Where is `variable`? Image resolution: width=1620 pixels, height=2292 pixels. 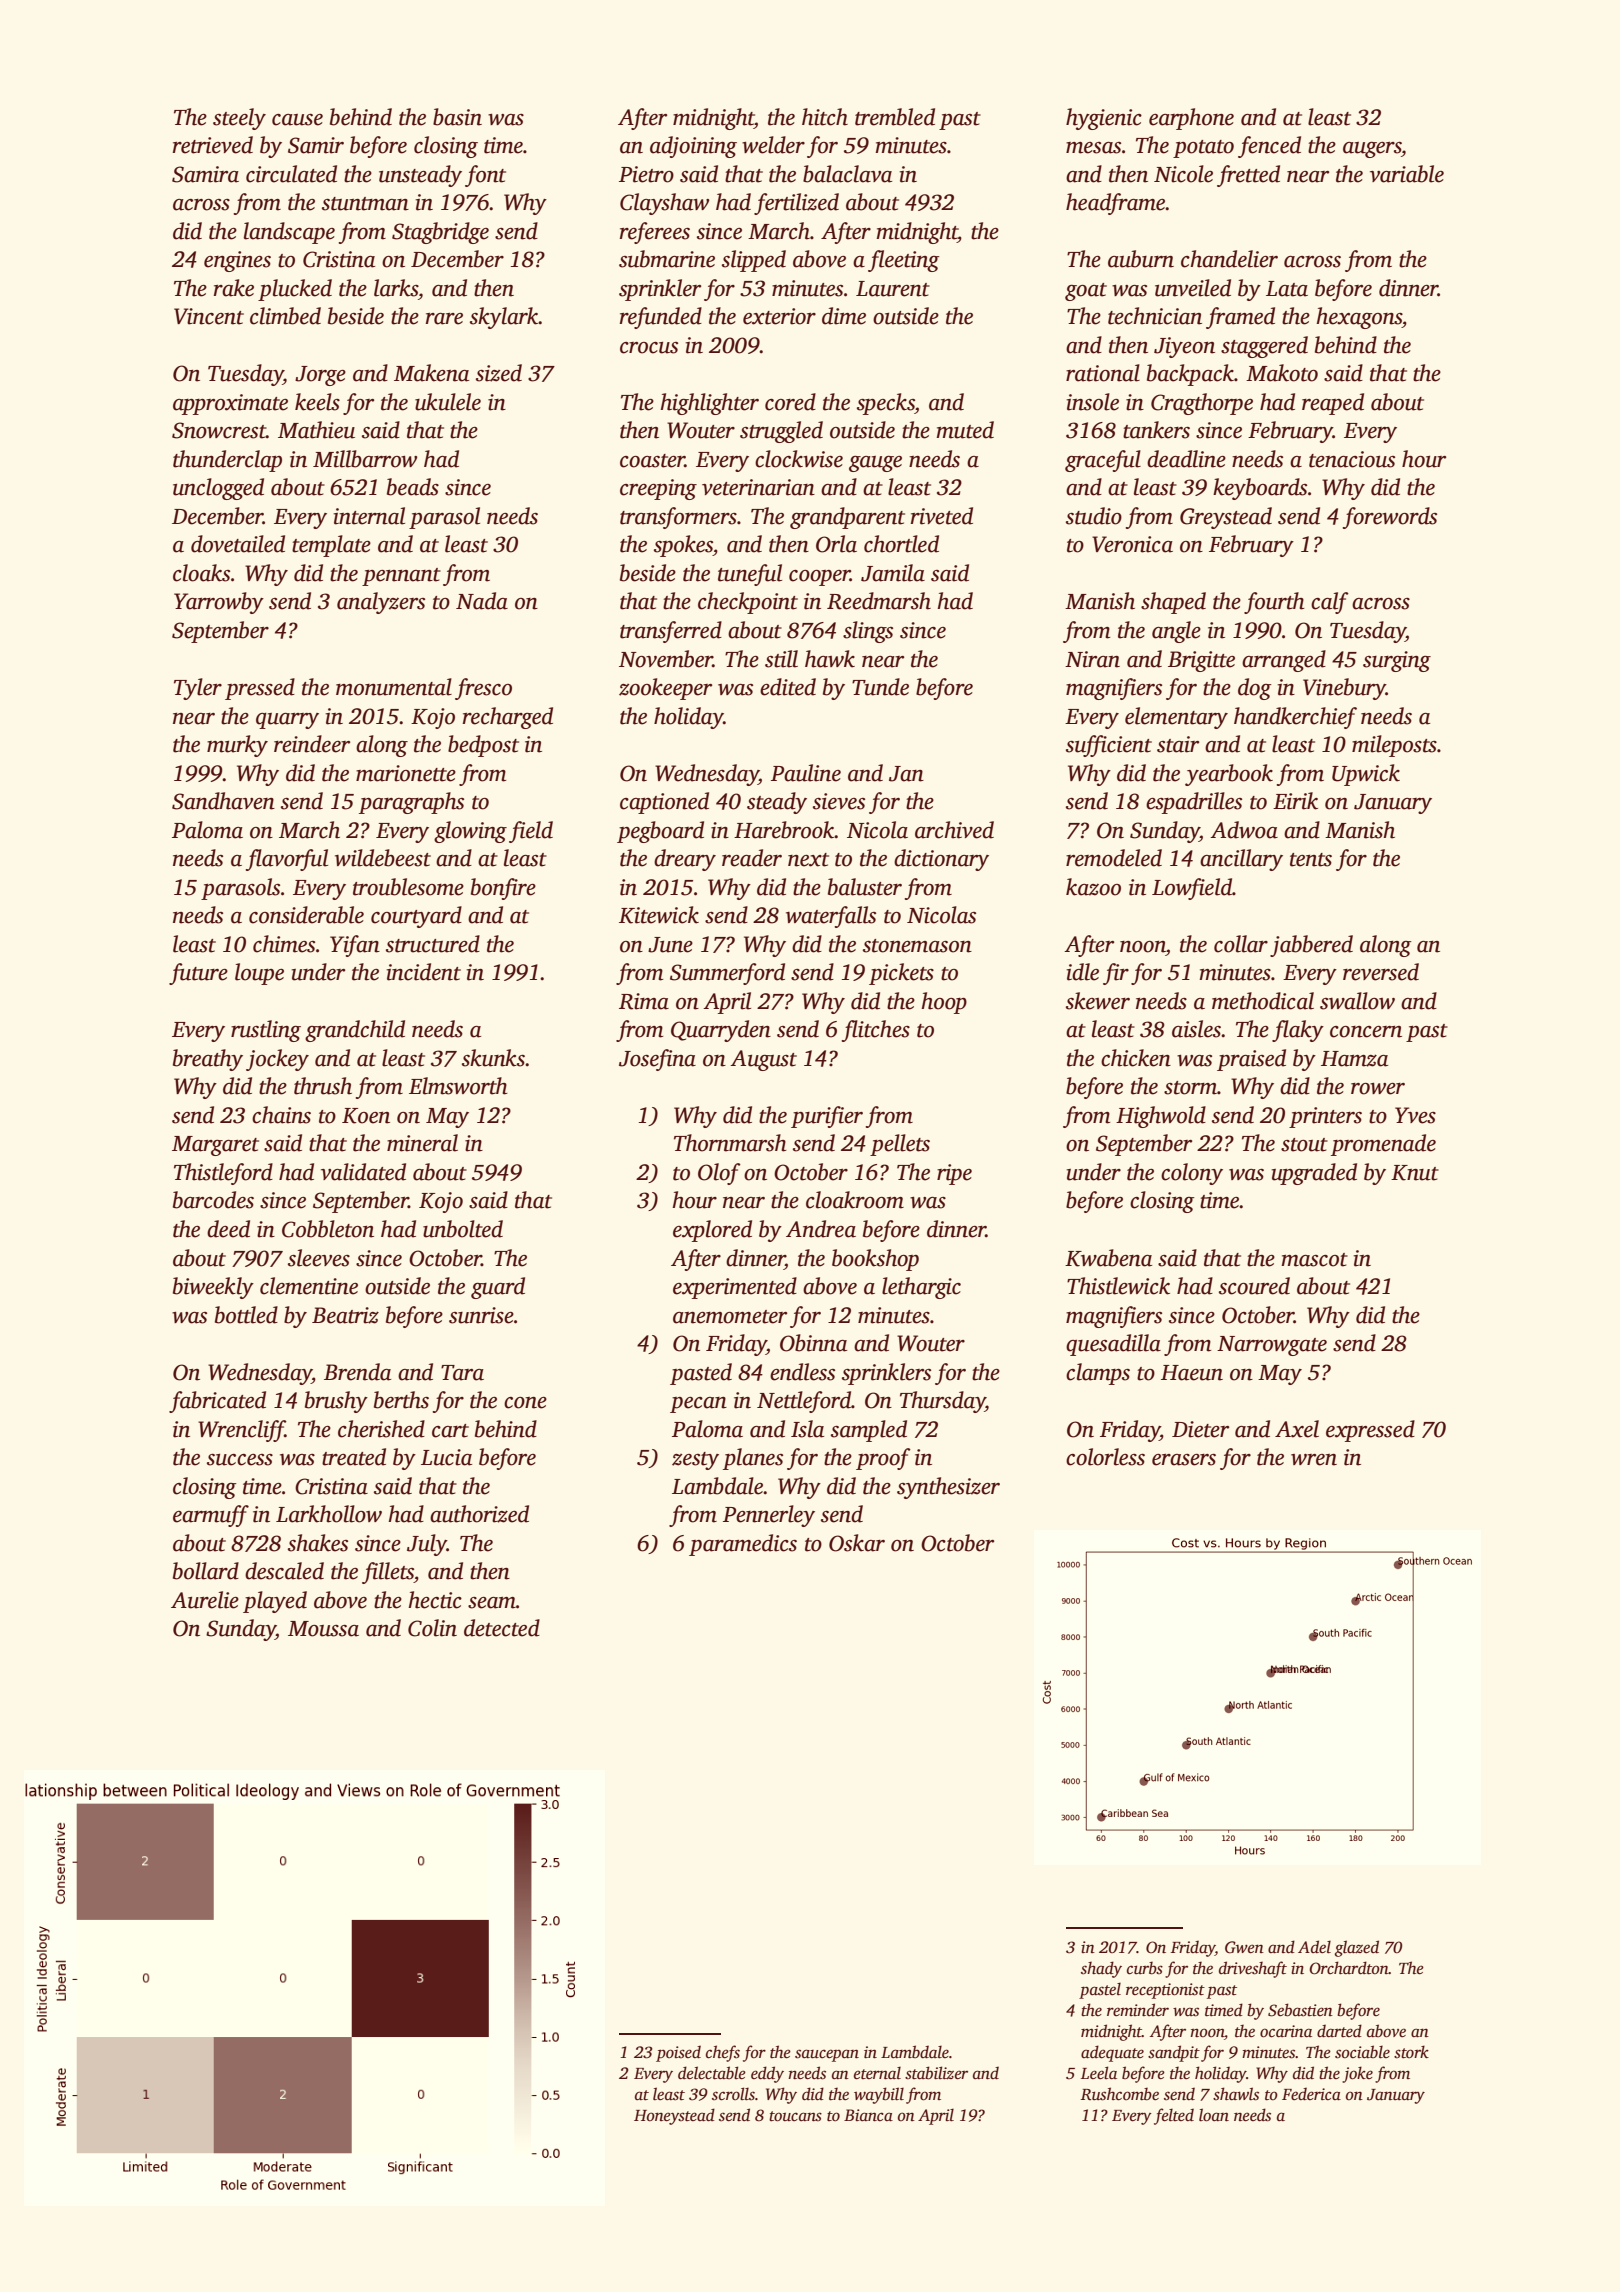
variable is located at coordinates (1407, 174).
